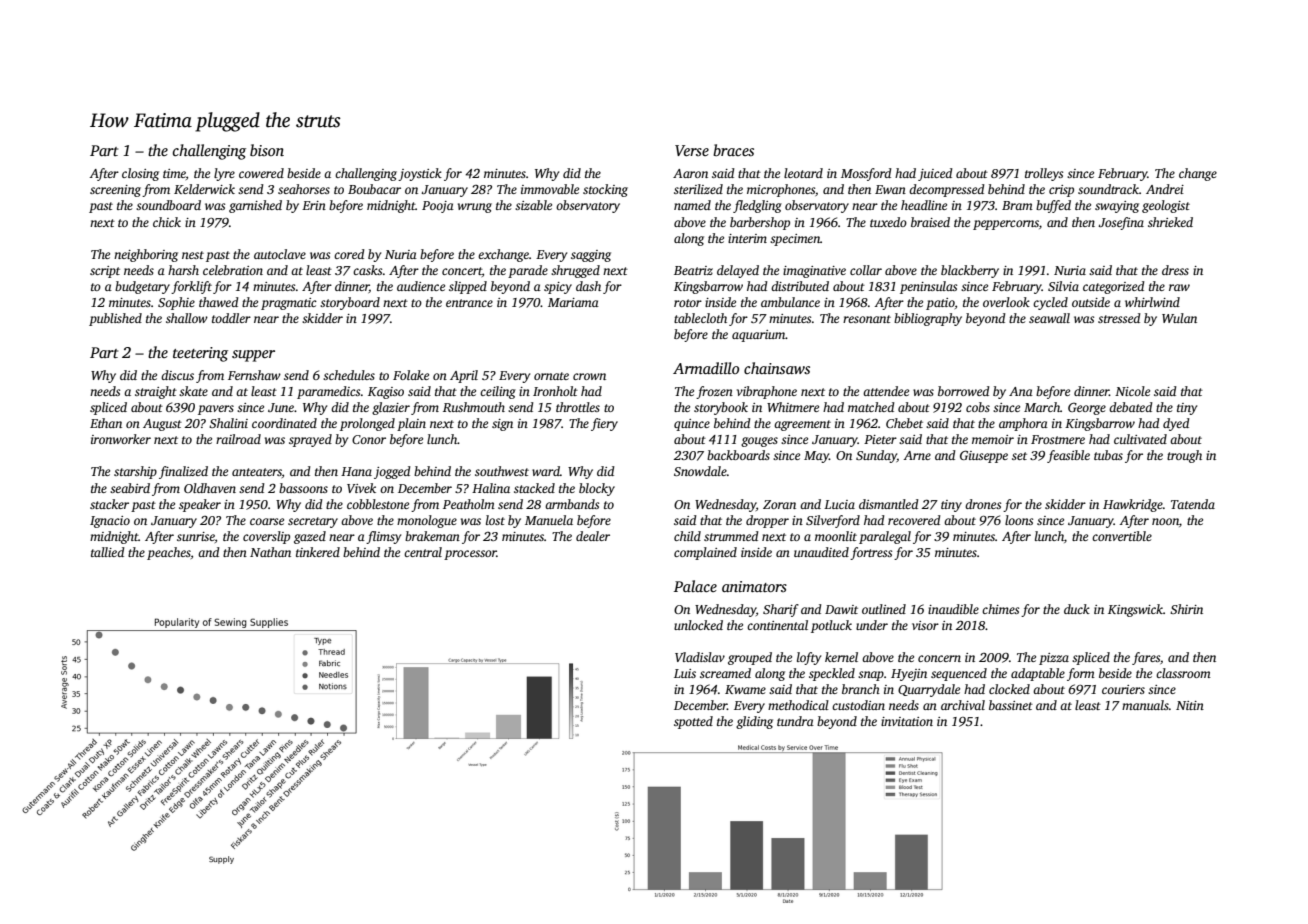 The image size is (1308, 924). Describe the element at coordinates (1053, 206) in the page. I see `buffed` at that location.
